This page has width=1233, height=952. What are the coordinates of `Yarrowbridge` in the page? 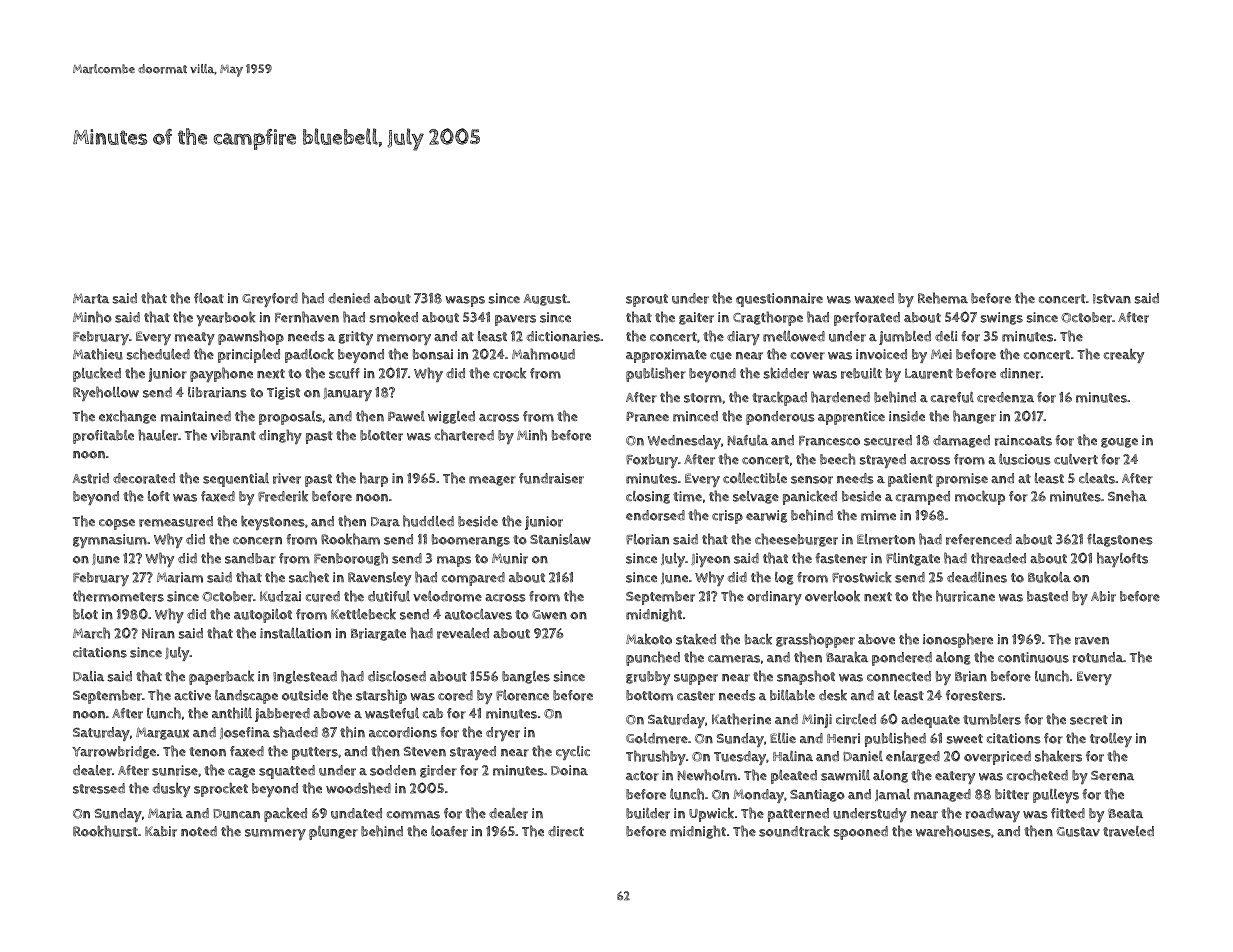 It's located at (114, 752).
